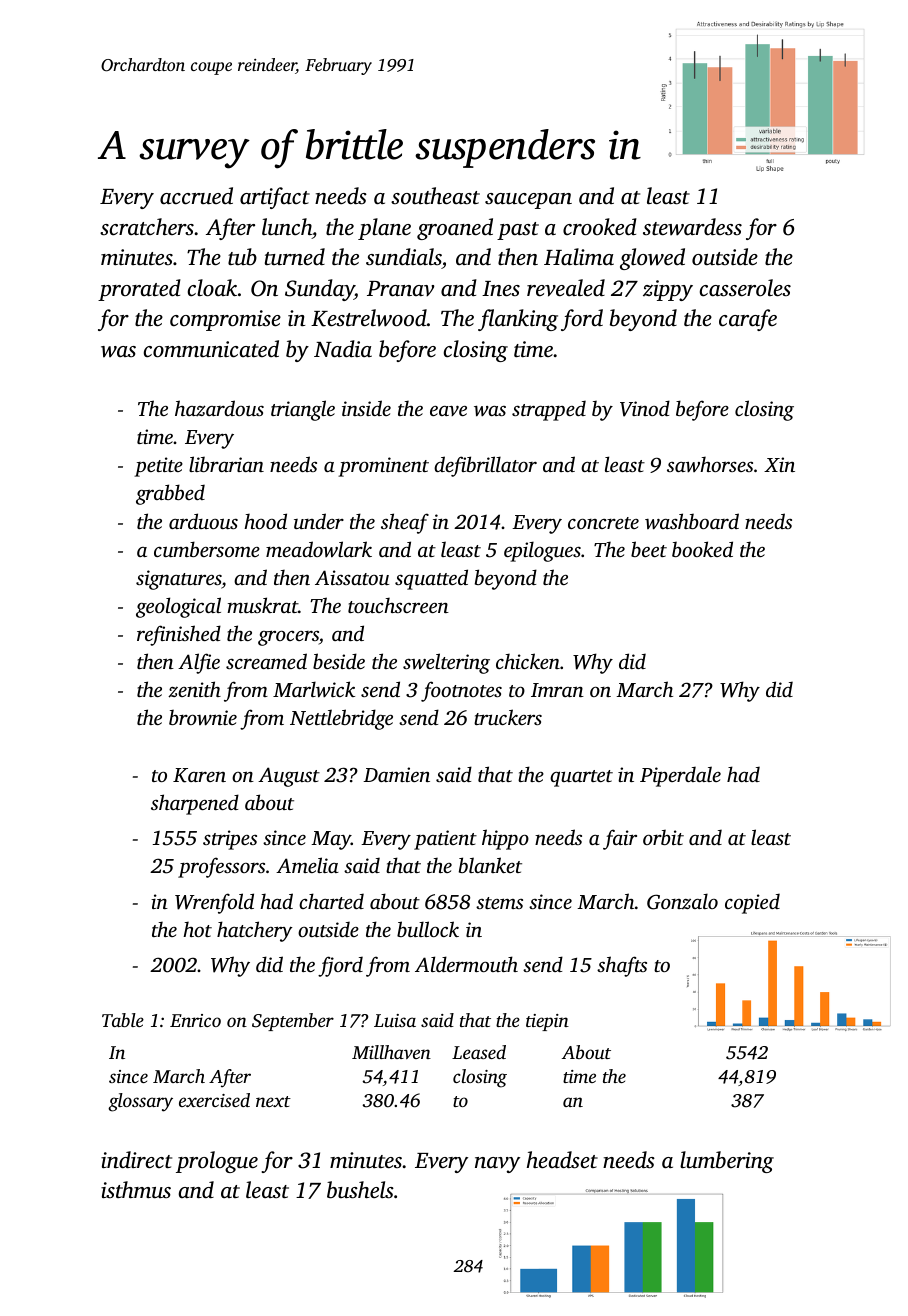 Image resolution: width=908 pixels, height=1316 pixels. I want to click on zippy, so click(668, 290).
